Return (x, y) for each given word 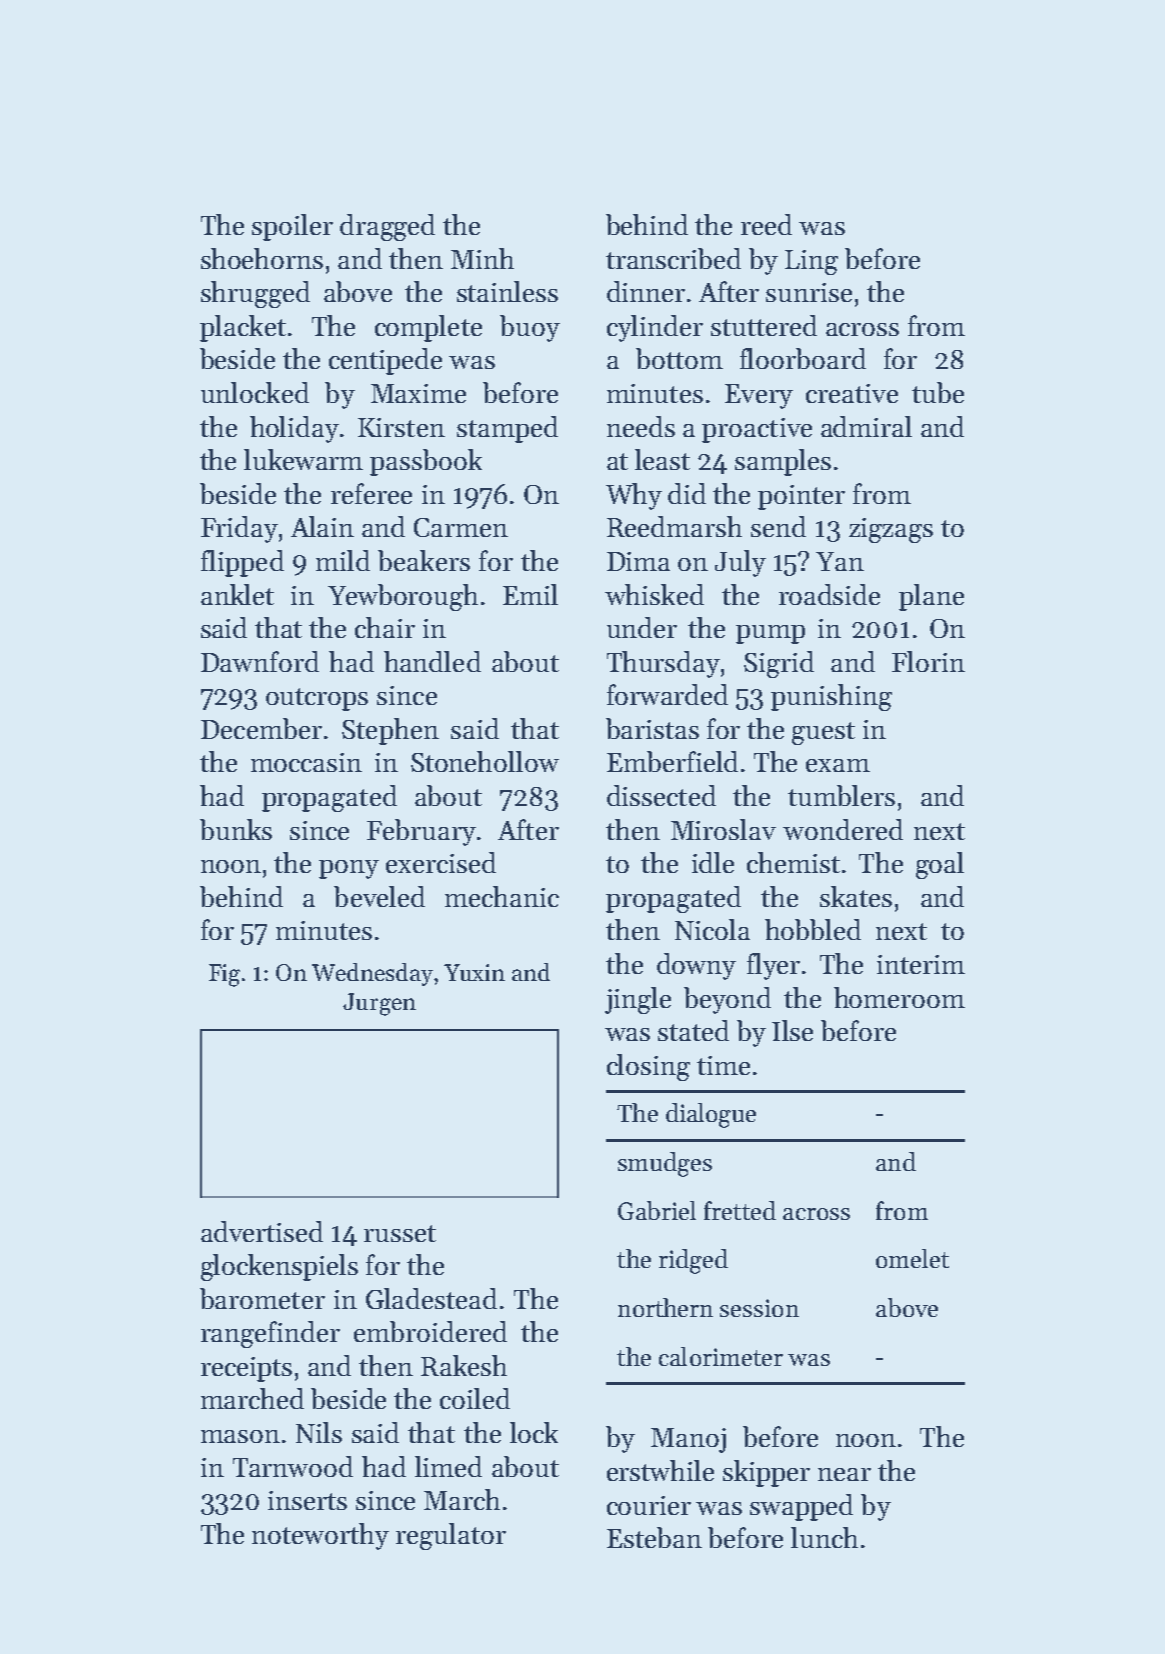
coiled (475, 1398)
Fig (224, 975)
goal (940, 865)
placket (243, 328)
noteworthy (320, 1536)
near (844, 1474)
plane (931, 597)
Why (634, 496)
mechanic (502, 896)
